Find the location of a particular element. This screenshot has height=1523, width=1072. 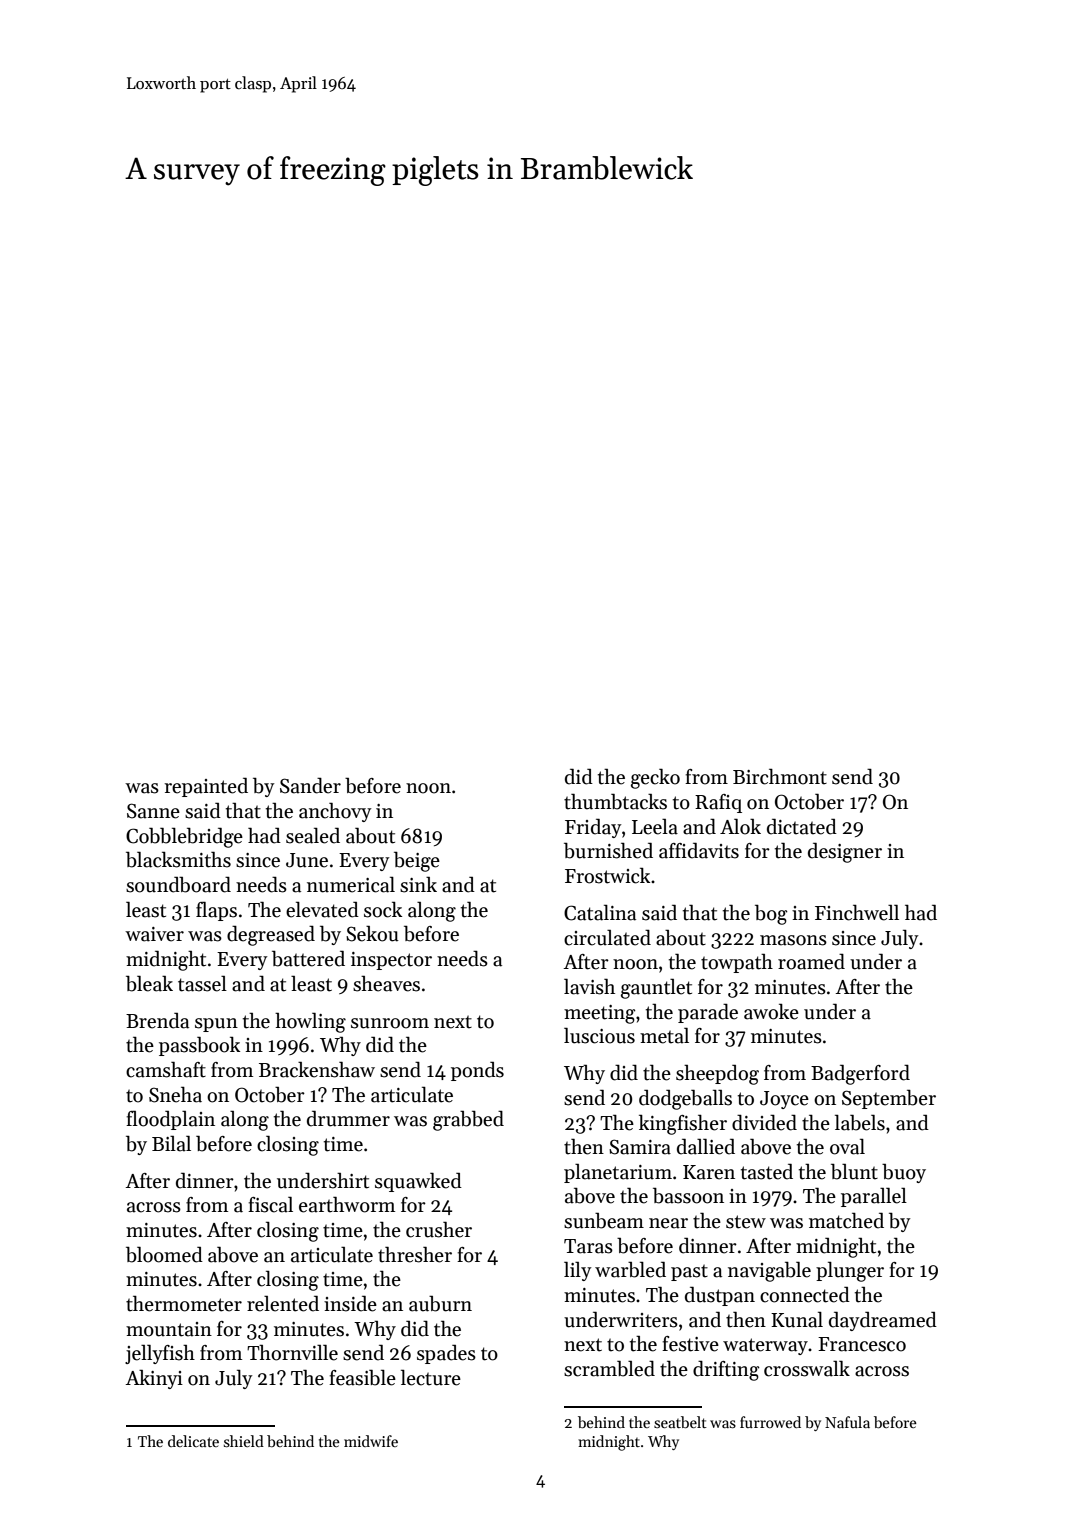

dodgeballs is located at coordinates (685, 1099).
